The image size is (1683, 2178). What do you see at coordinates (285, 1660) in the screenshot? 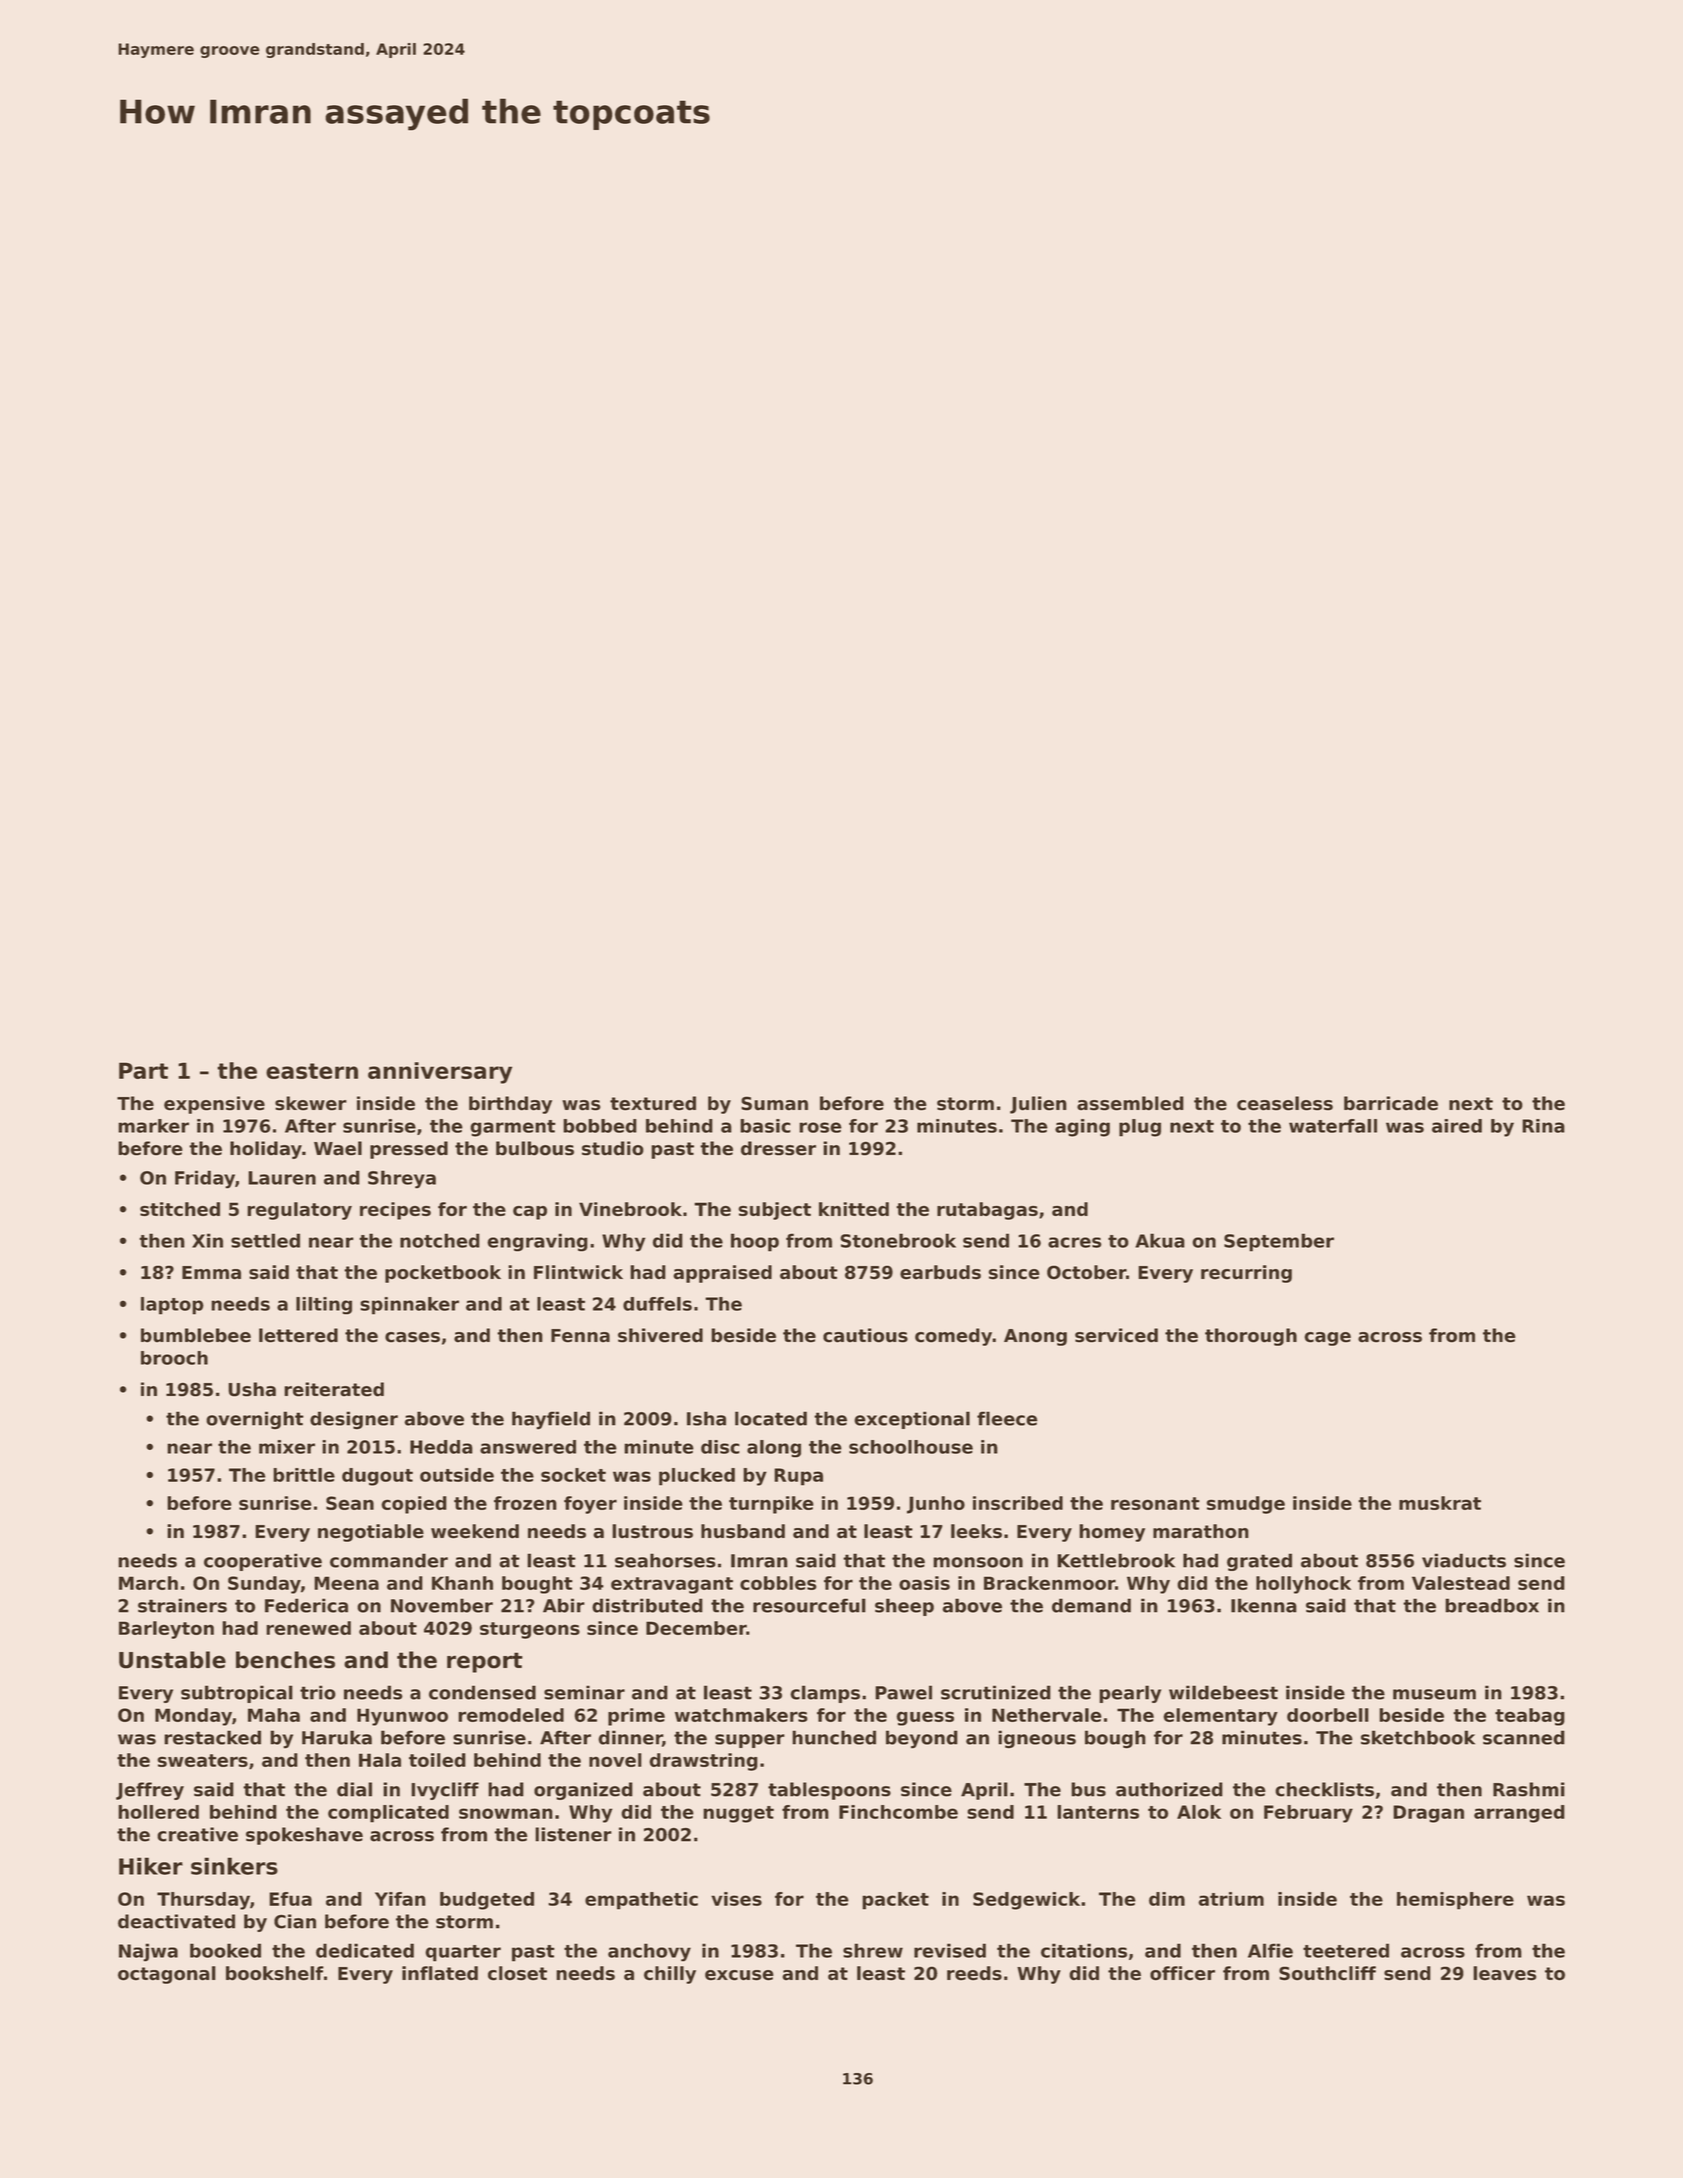
I see `benches` at bounding box center [285, 1660].
